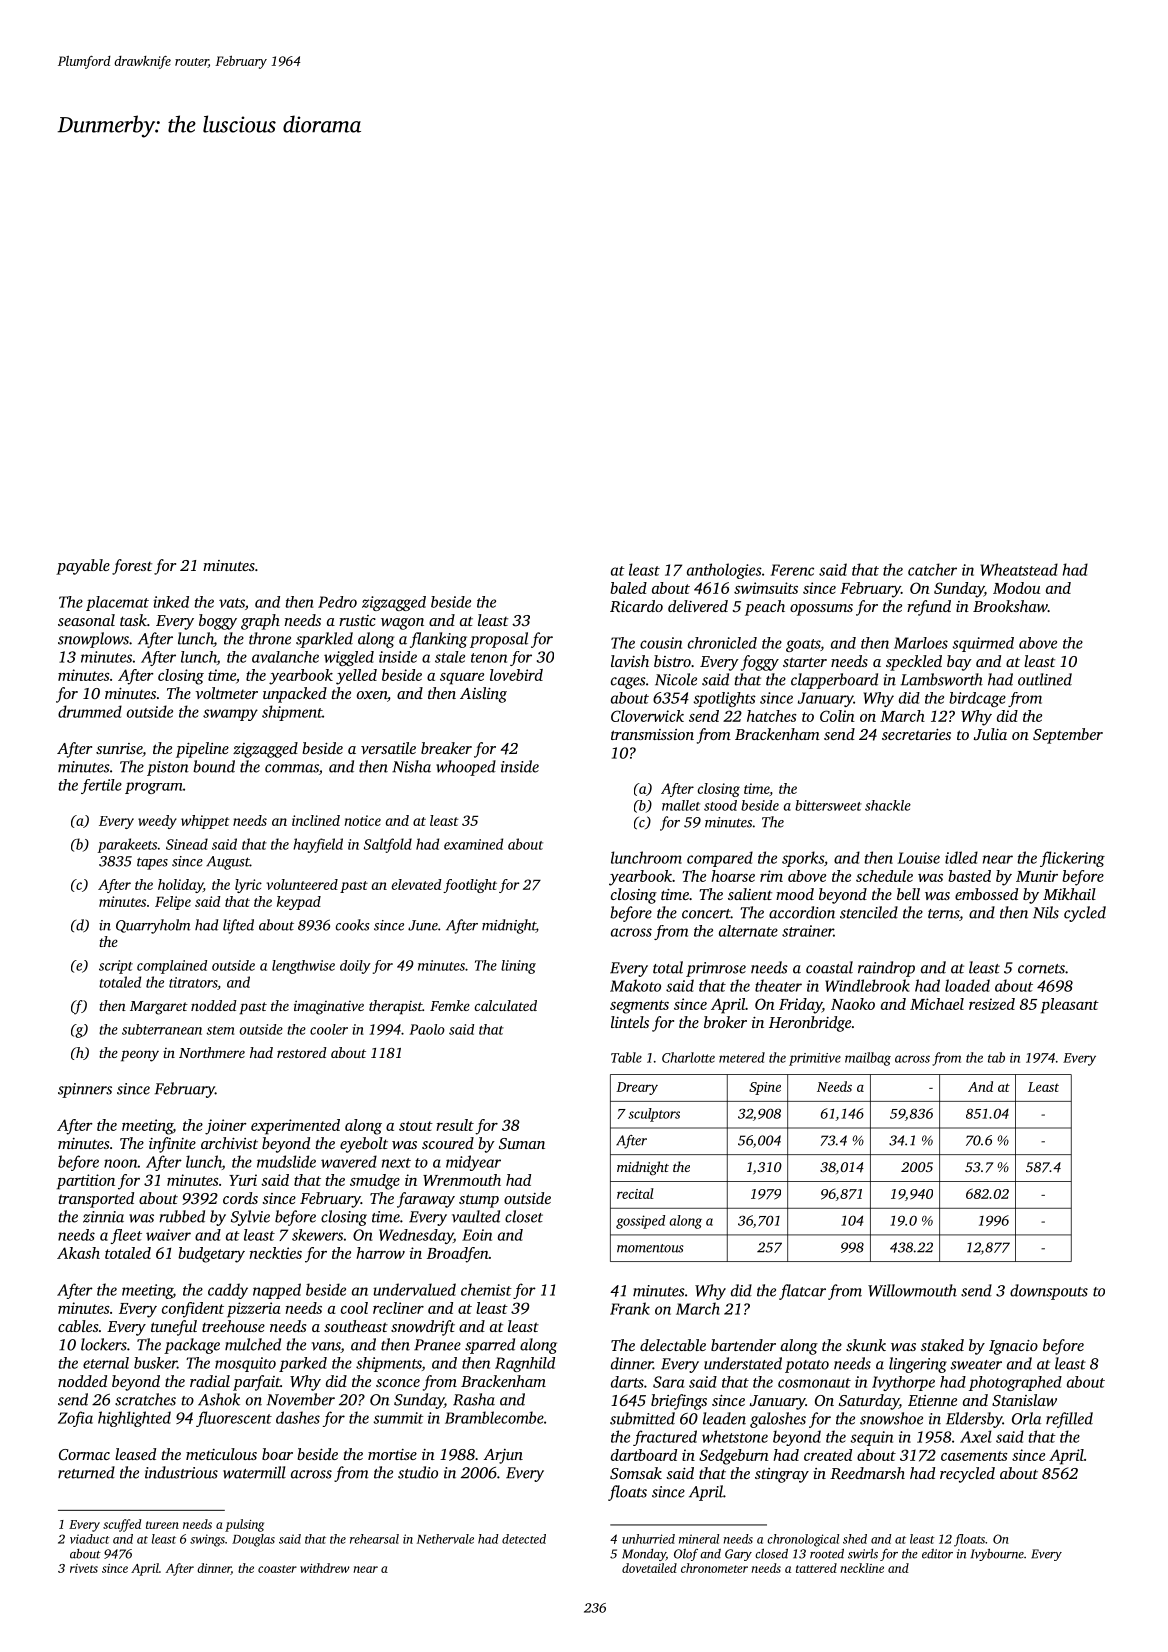  Describe the element at coordinates (1049, 1292) in the document. I see `downspouts` at that location.
